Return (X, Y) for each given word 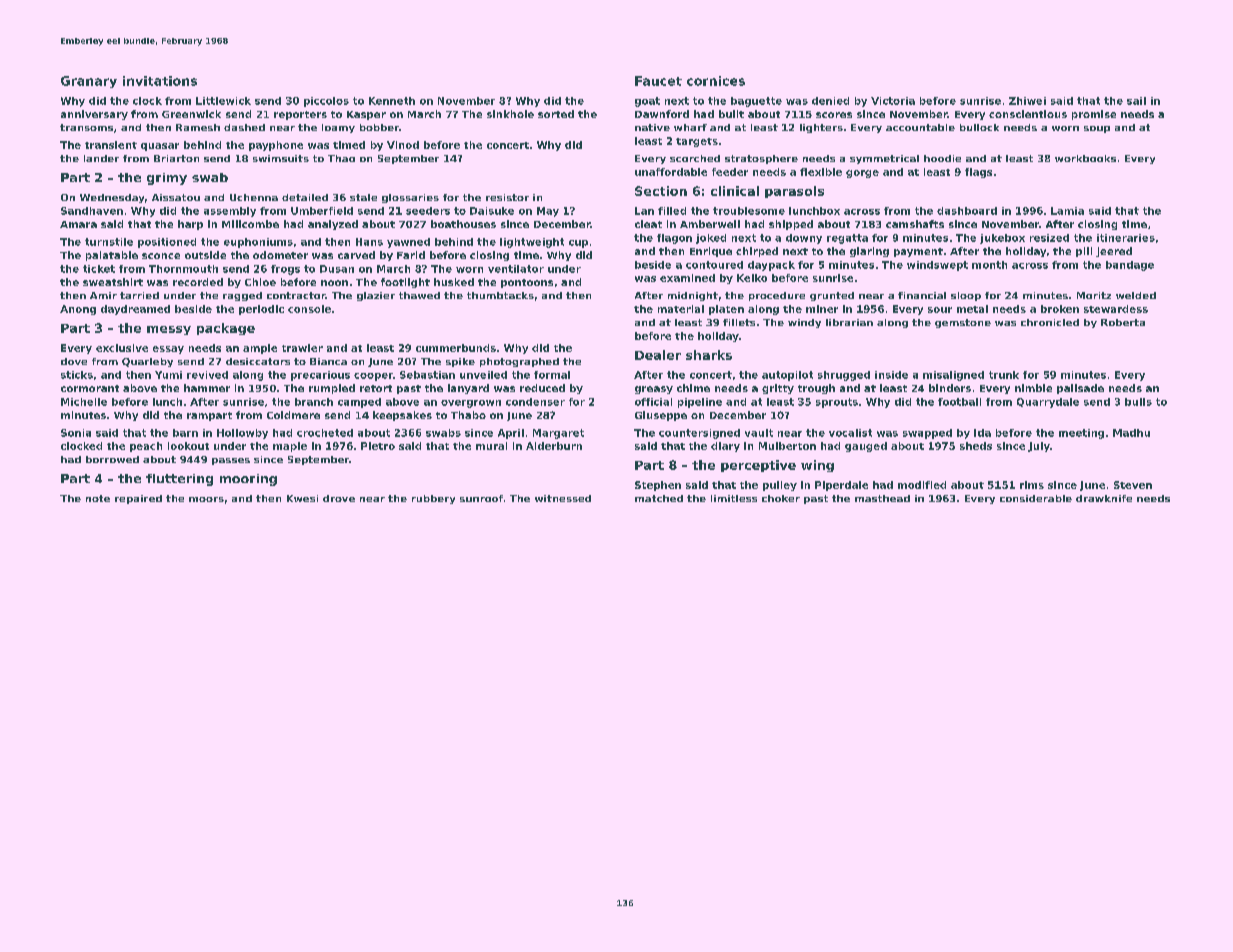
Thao (341, 158)
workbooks (1085, 158)
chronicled (1050, 322)
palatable (112, 256)
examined (687, 278)
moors (206, 499)
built (731, 114)
